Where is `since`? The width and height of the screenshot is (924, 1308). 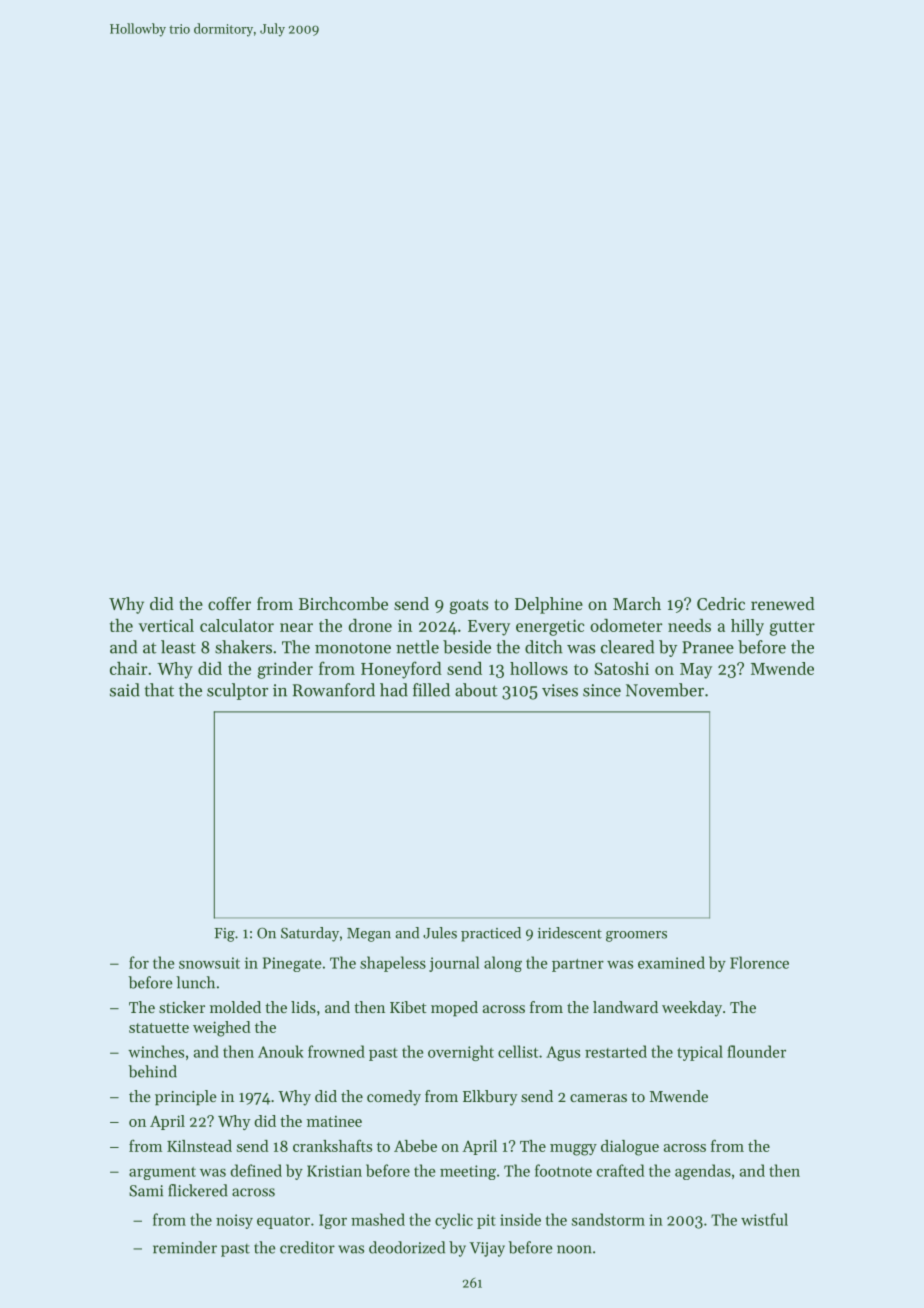 since is located at coordinates (602, 690).
